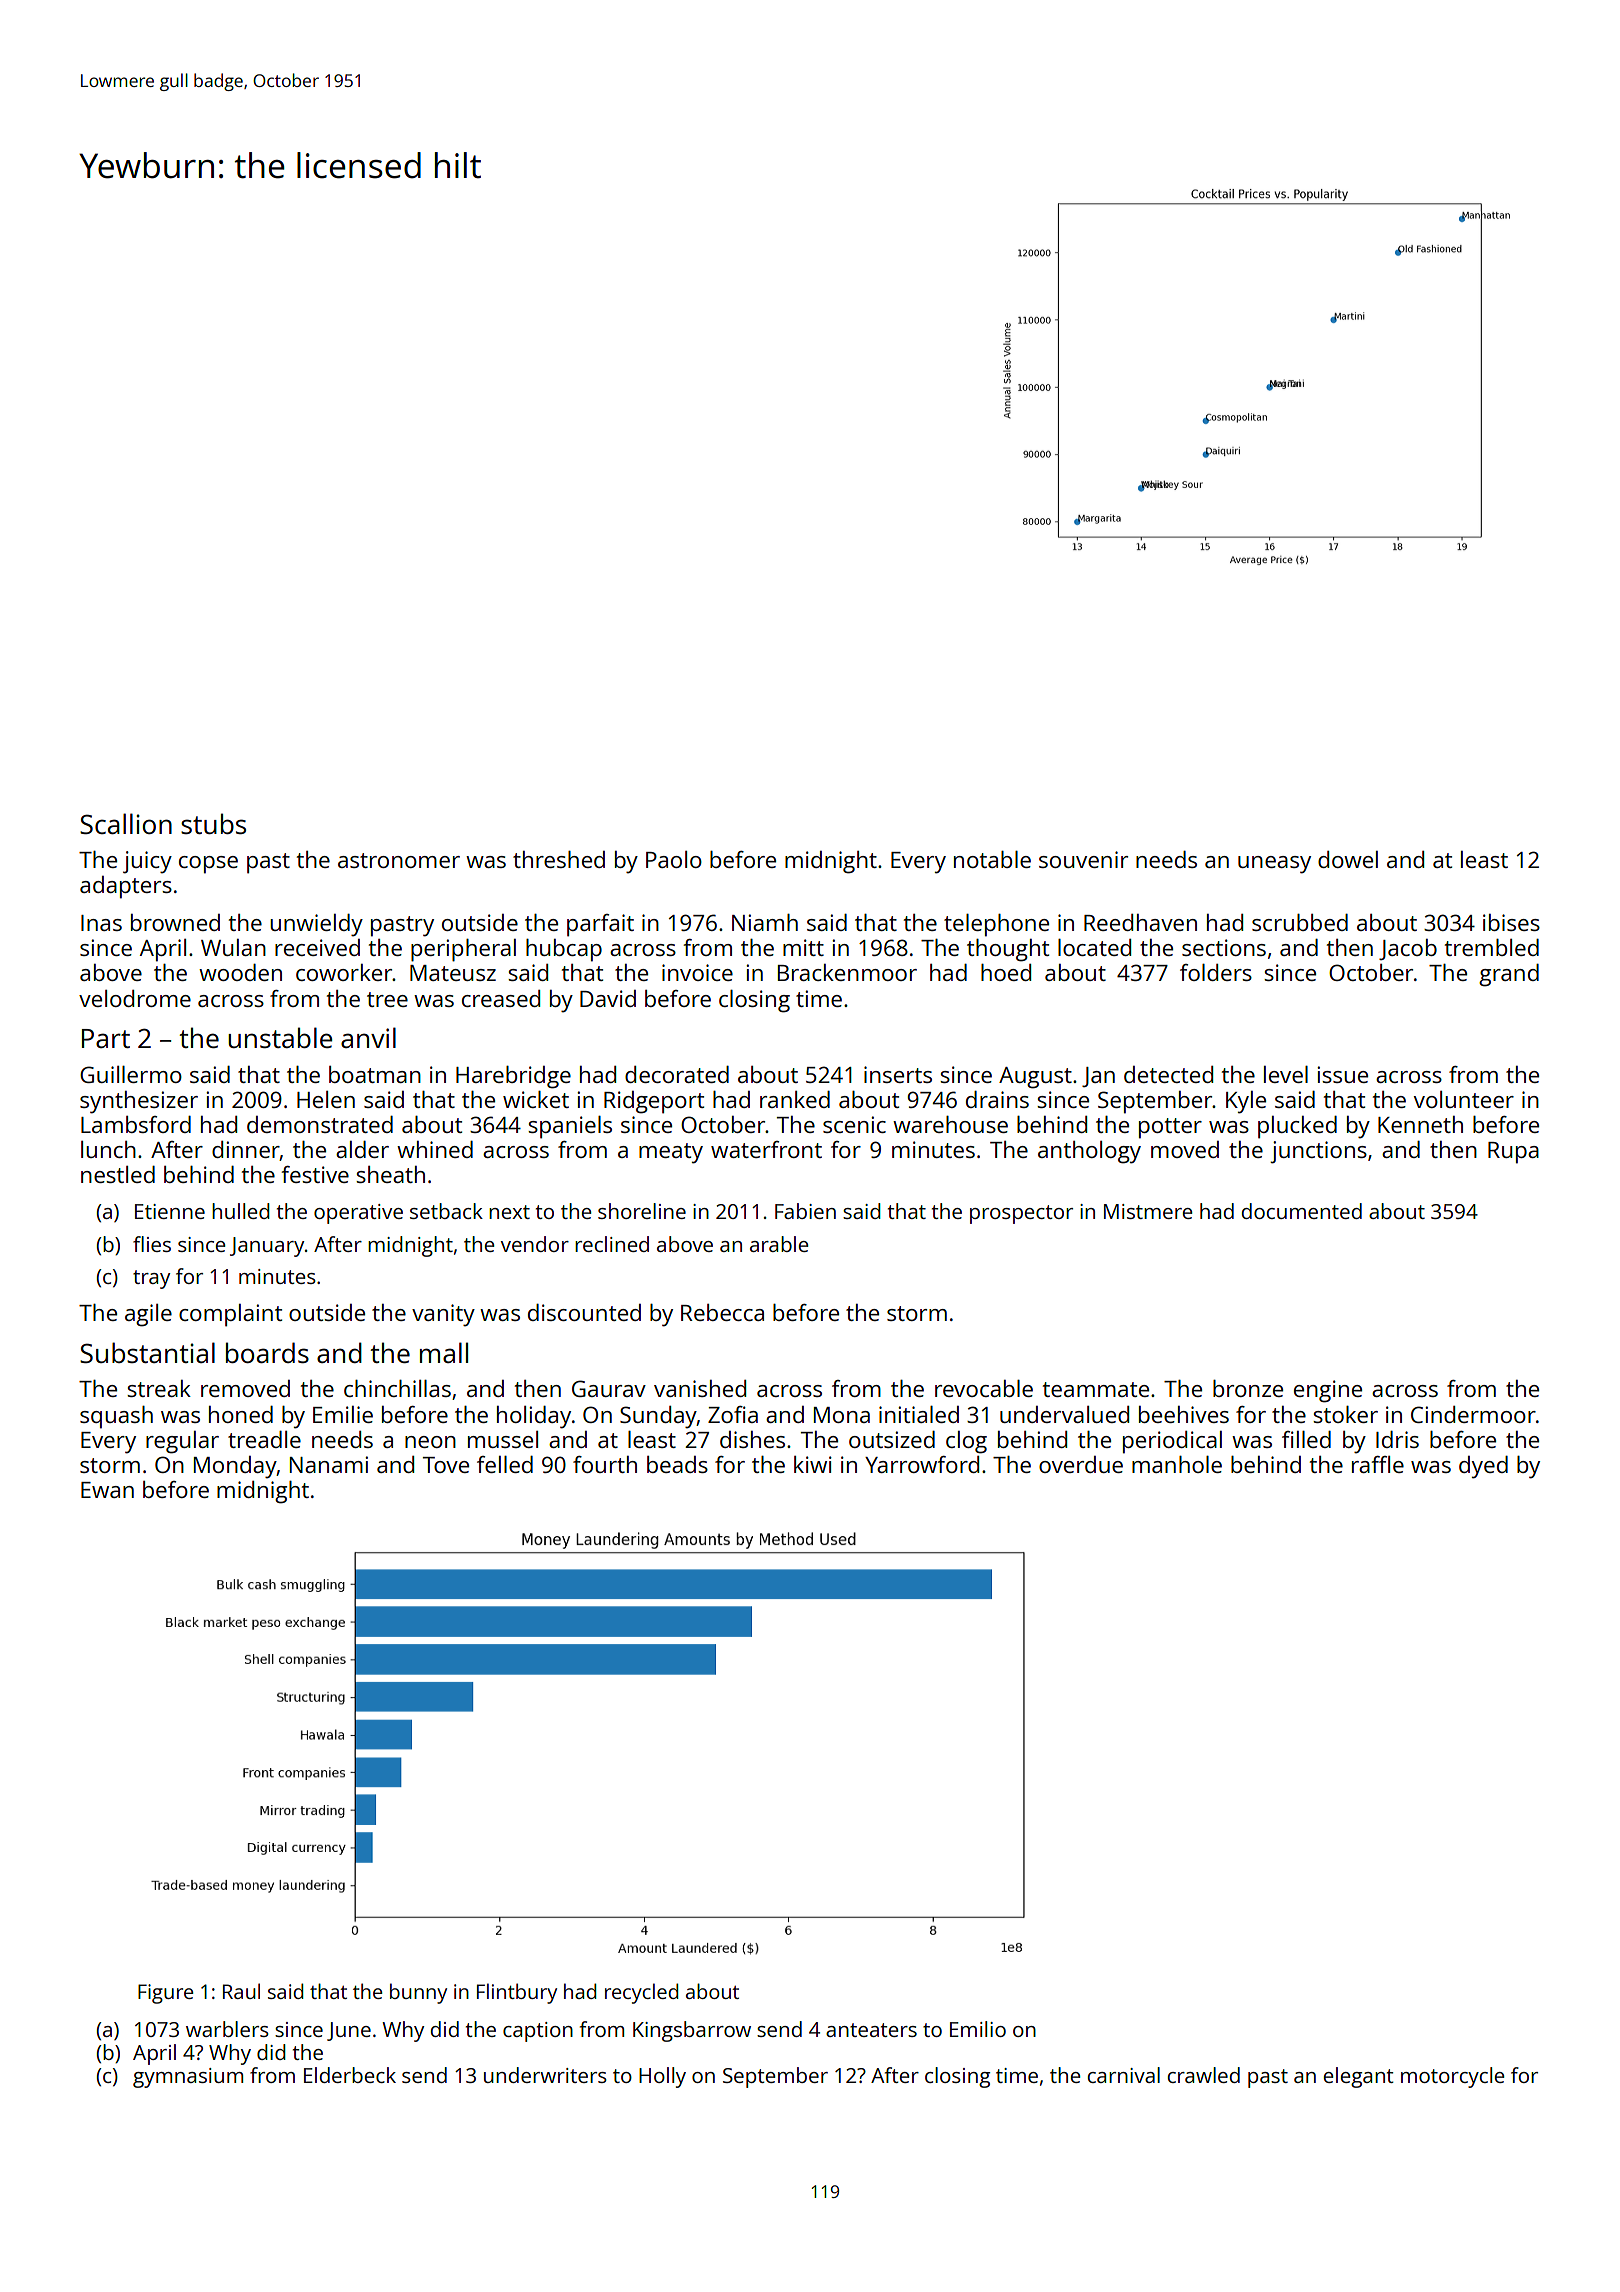  Describe the element at coordinates (463, 950) in the screenshot. I see `peripheral` at that location.
